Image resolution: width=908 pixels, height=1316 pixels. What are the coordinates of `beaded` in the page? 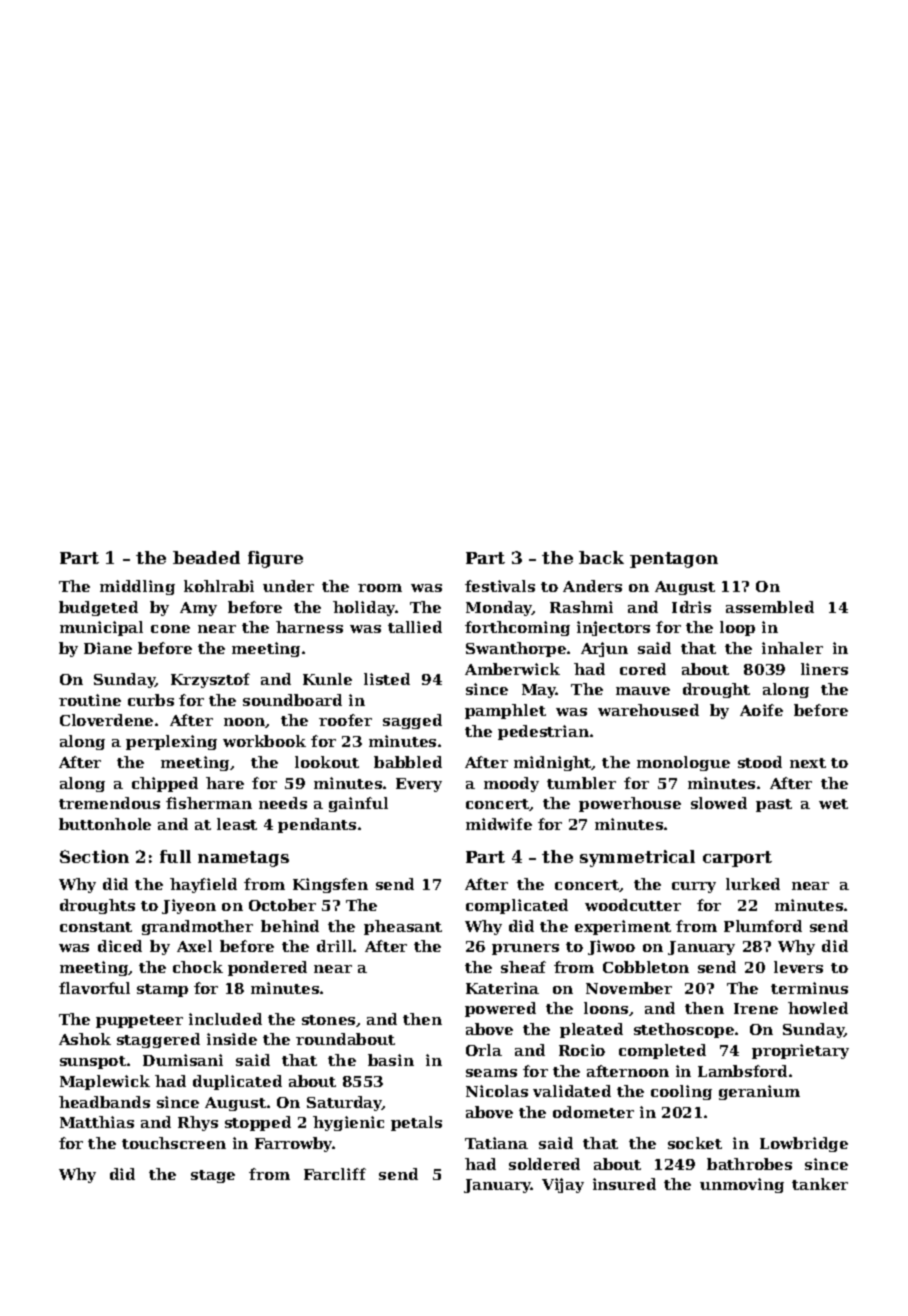 It's located at (206, 557).
